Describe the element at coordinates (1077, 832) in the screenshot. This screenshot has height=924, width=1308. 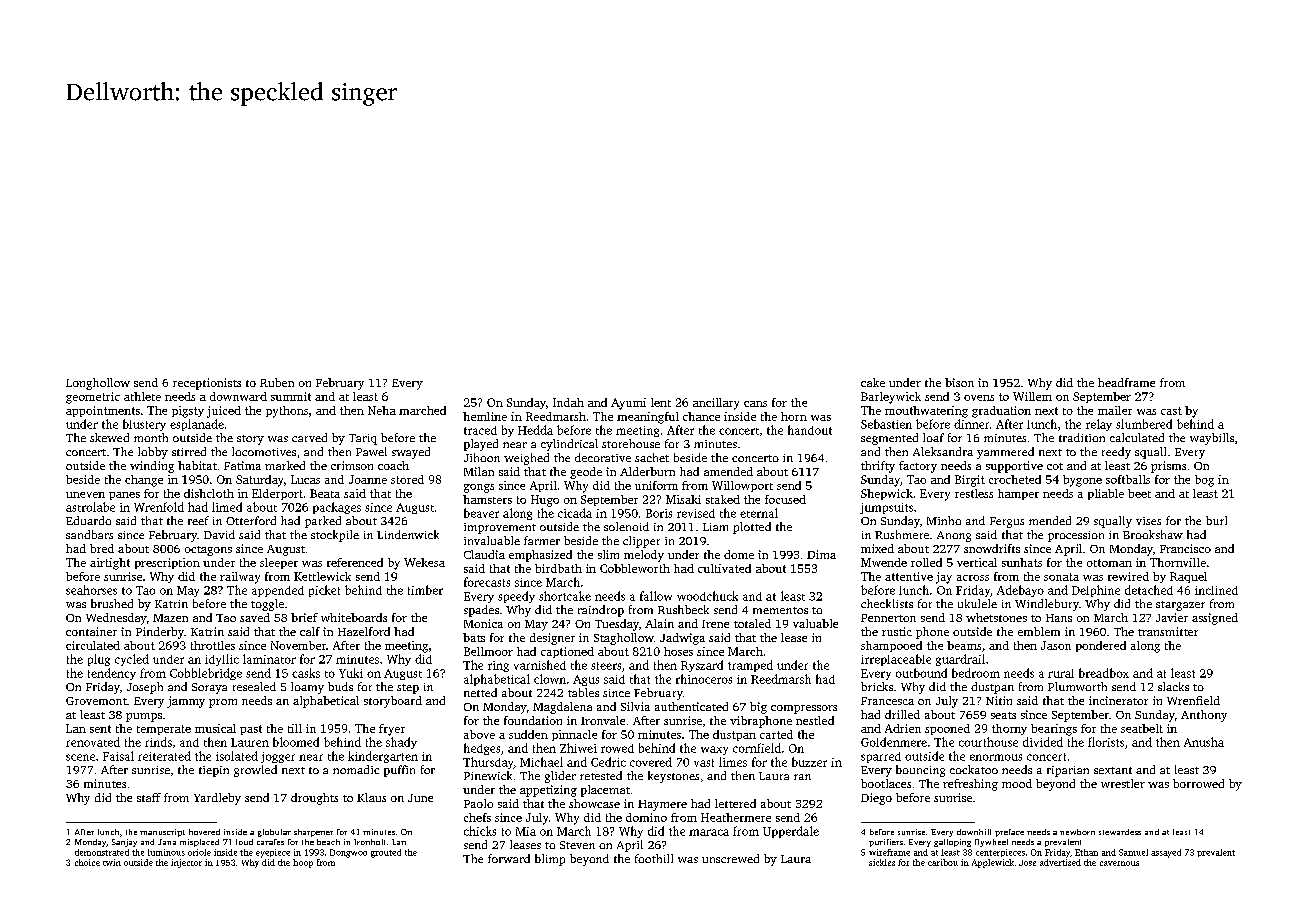
I see `newborn` at that location.
